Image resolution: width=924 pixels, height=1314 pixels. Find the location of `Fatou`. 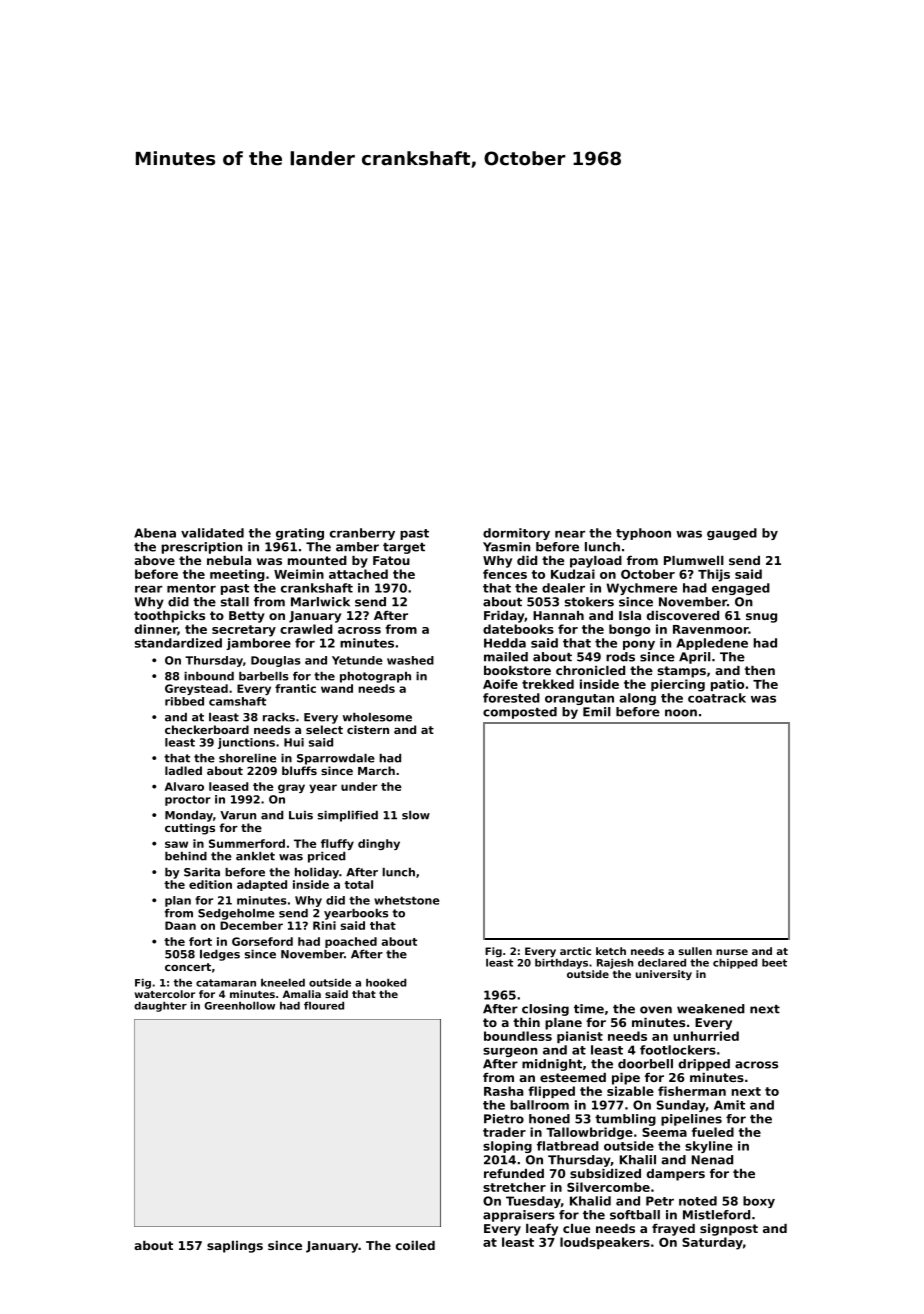

Fatou is located at coordinates (391, 560).
